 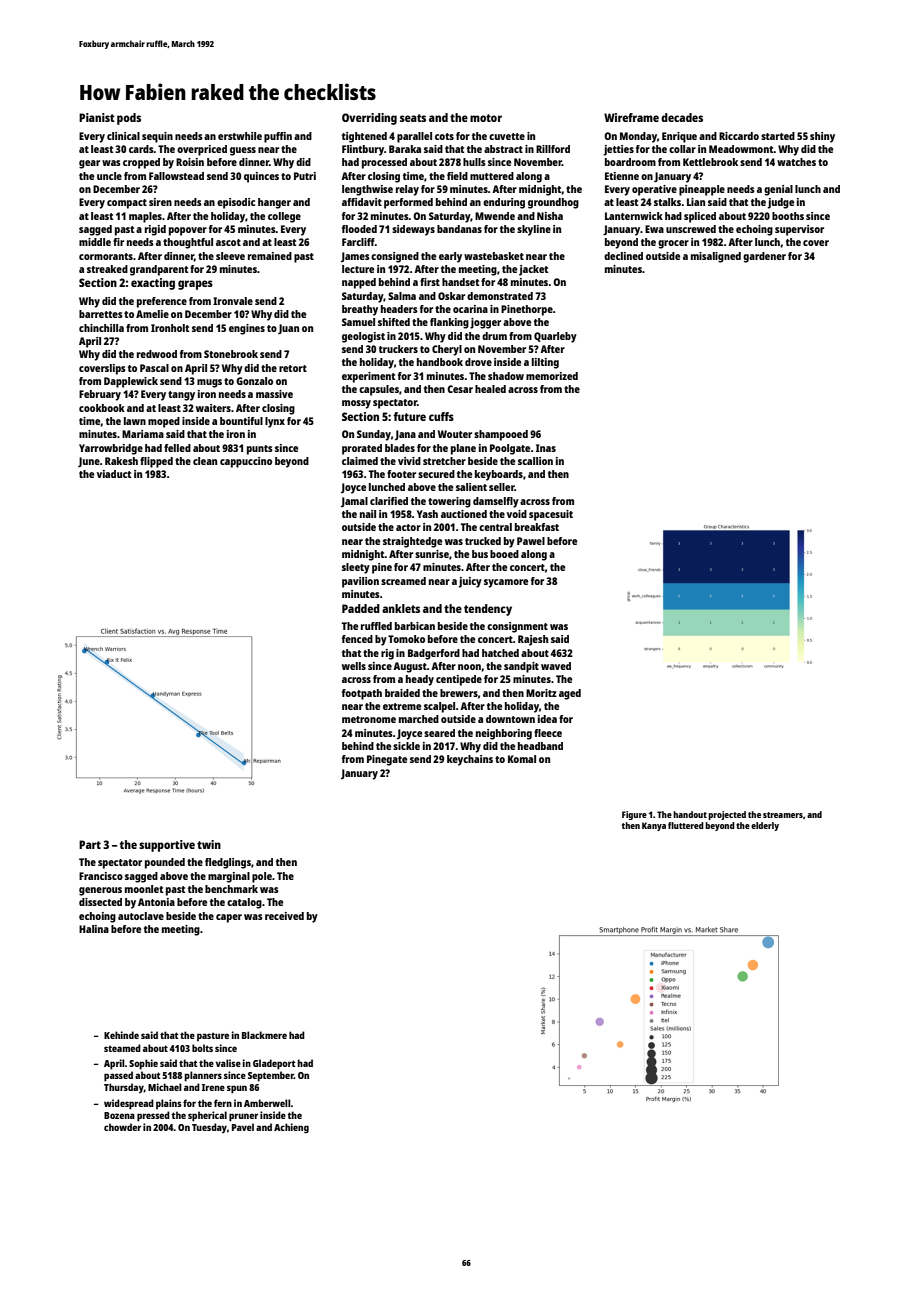 I want to click on spun, so click(x=237, y=1089).
